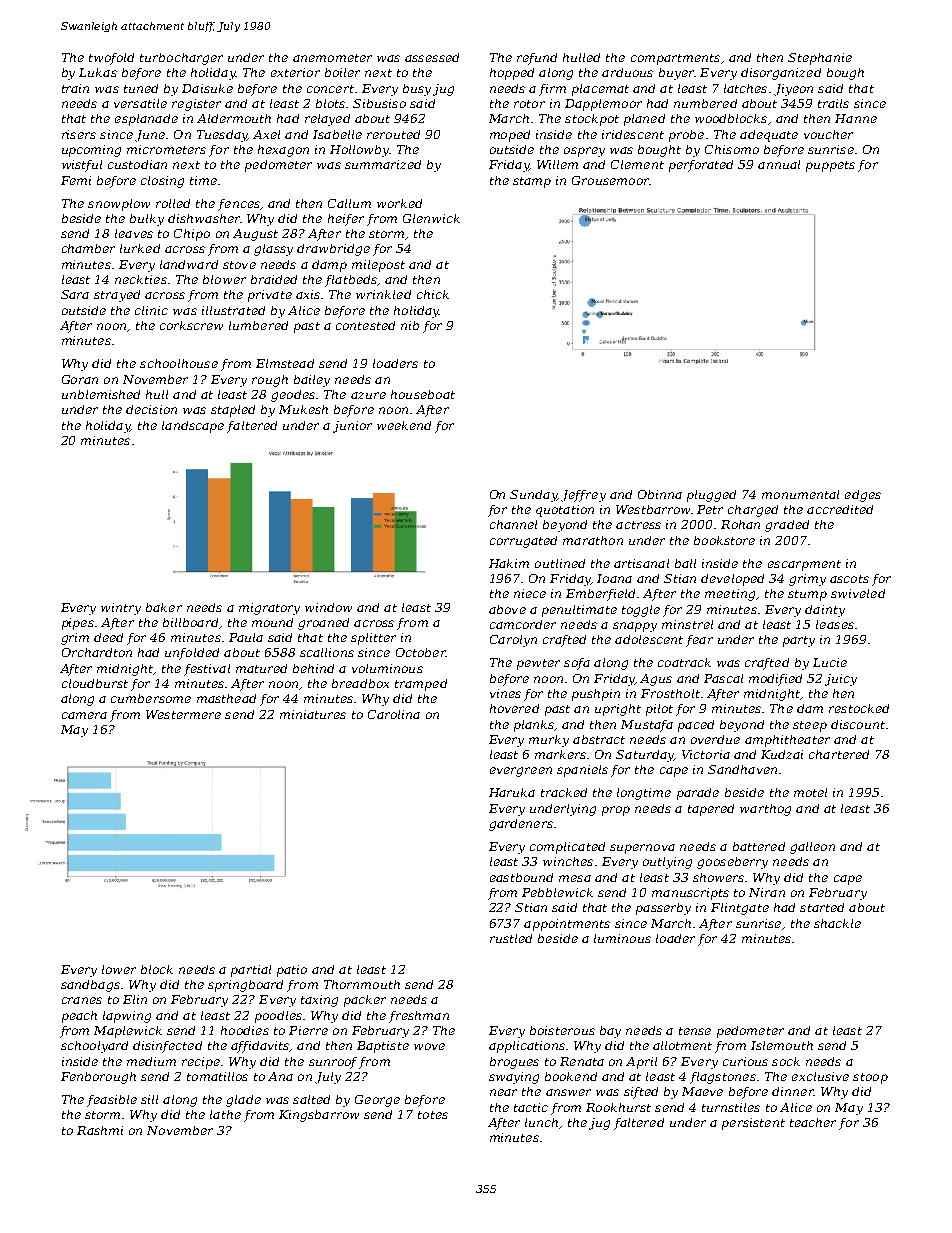 Image resolution: width=952 pixels, height=1233 pixels. Describe the element at coordinates (332, 58) in the screenshot. I see `anemometer` at that location.
